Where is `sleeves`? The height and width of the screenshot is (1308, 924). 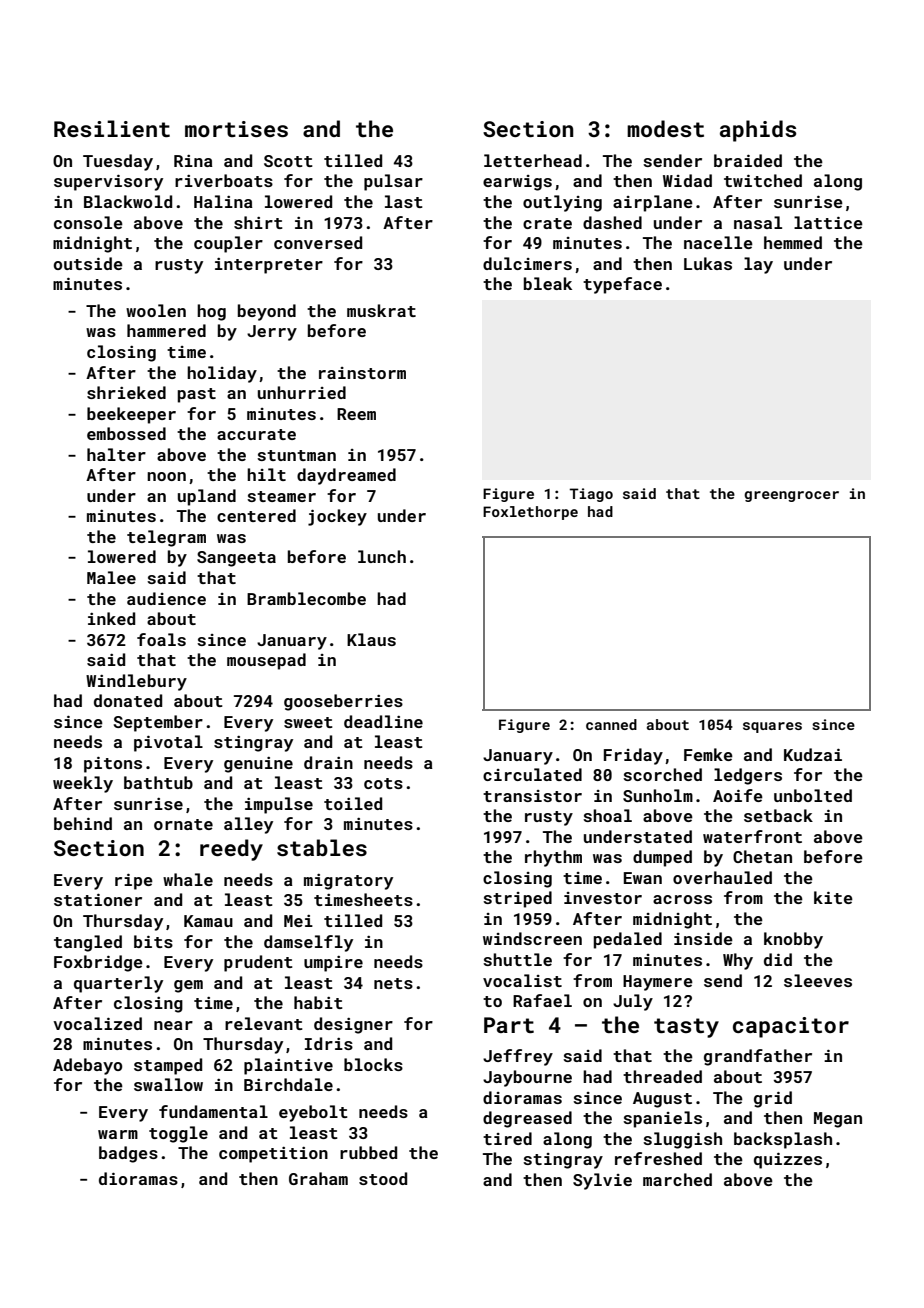 sleeves is located at coordinates (818, 980).
